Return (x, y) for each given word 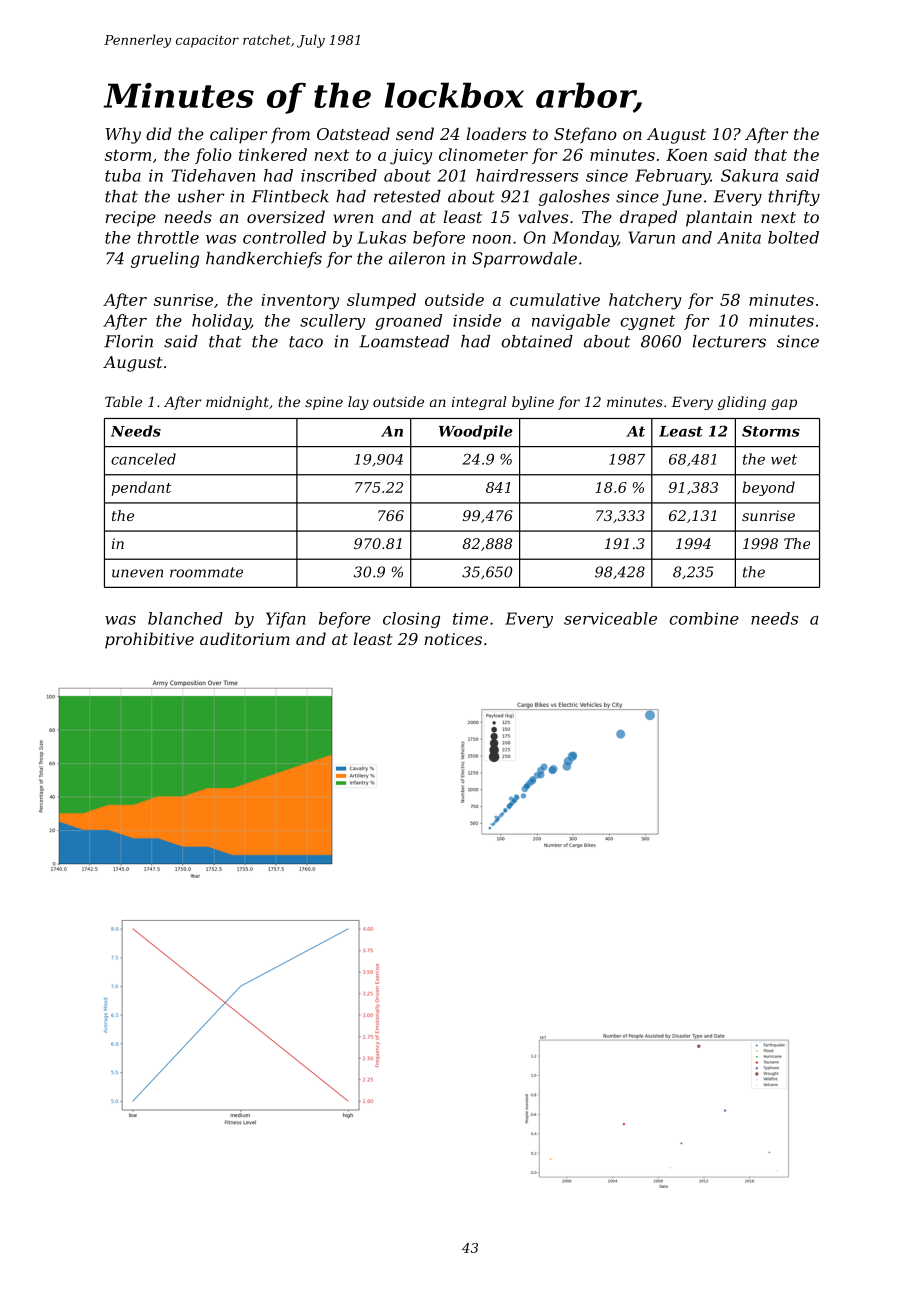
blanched (185, 618)
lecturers (729, 341)
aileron (417, 258)
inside (477, 320)
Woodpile (476, 432)
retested (407, 196)
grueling (165, 260)
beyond (769, 488)
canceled (143, 459)
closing (411, 620)
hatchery (645, 301)
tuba (123, 175)
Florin (128, 341)
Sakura (749, 175)
